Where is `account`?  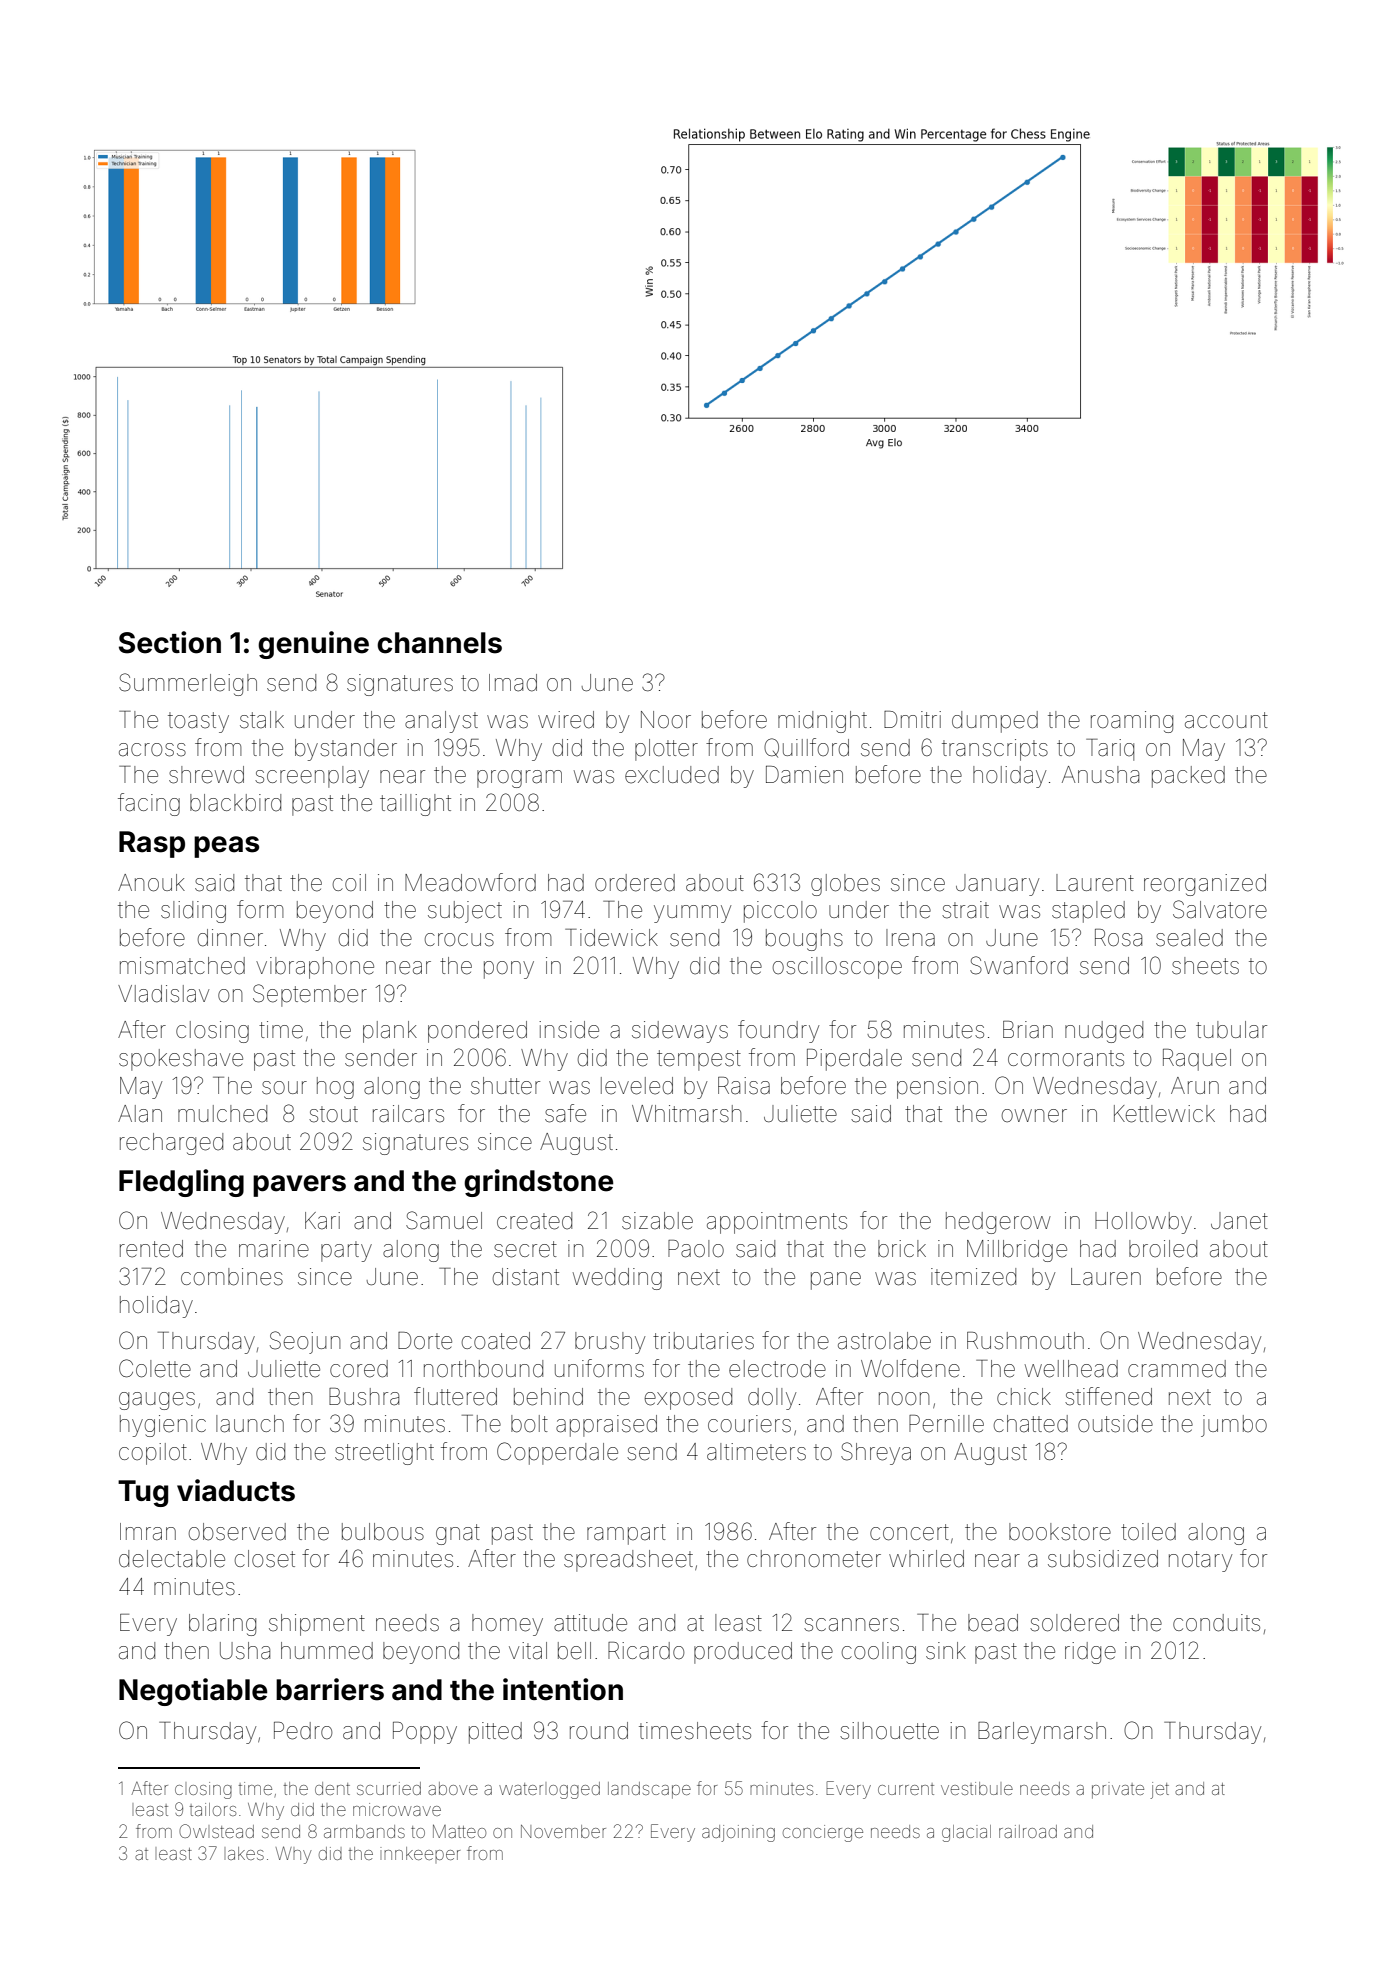
account is located at coordinates (1226, 720).
